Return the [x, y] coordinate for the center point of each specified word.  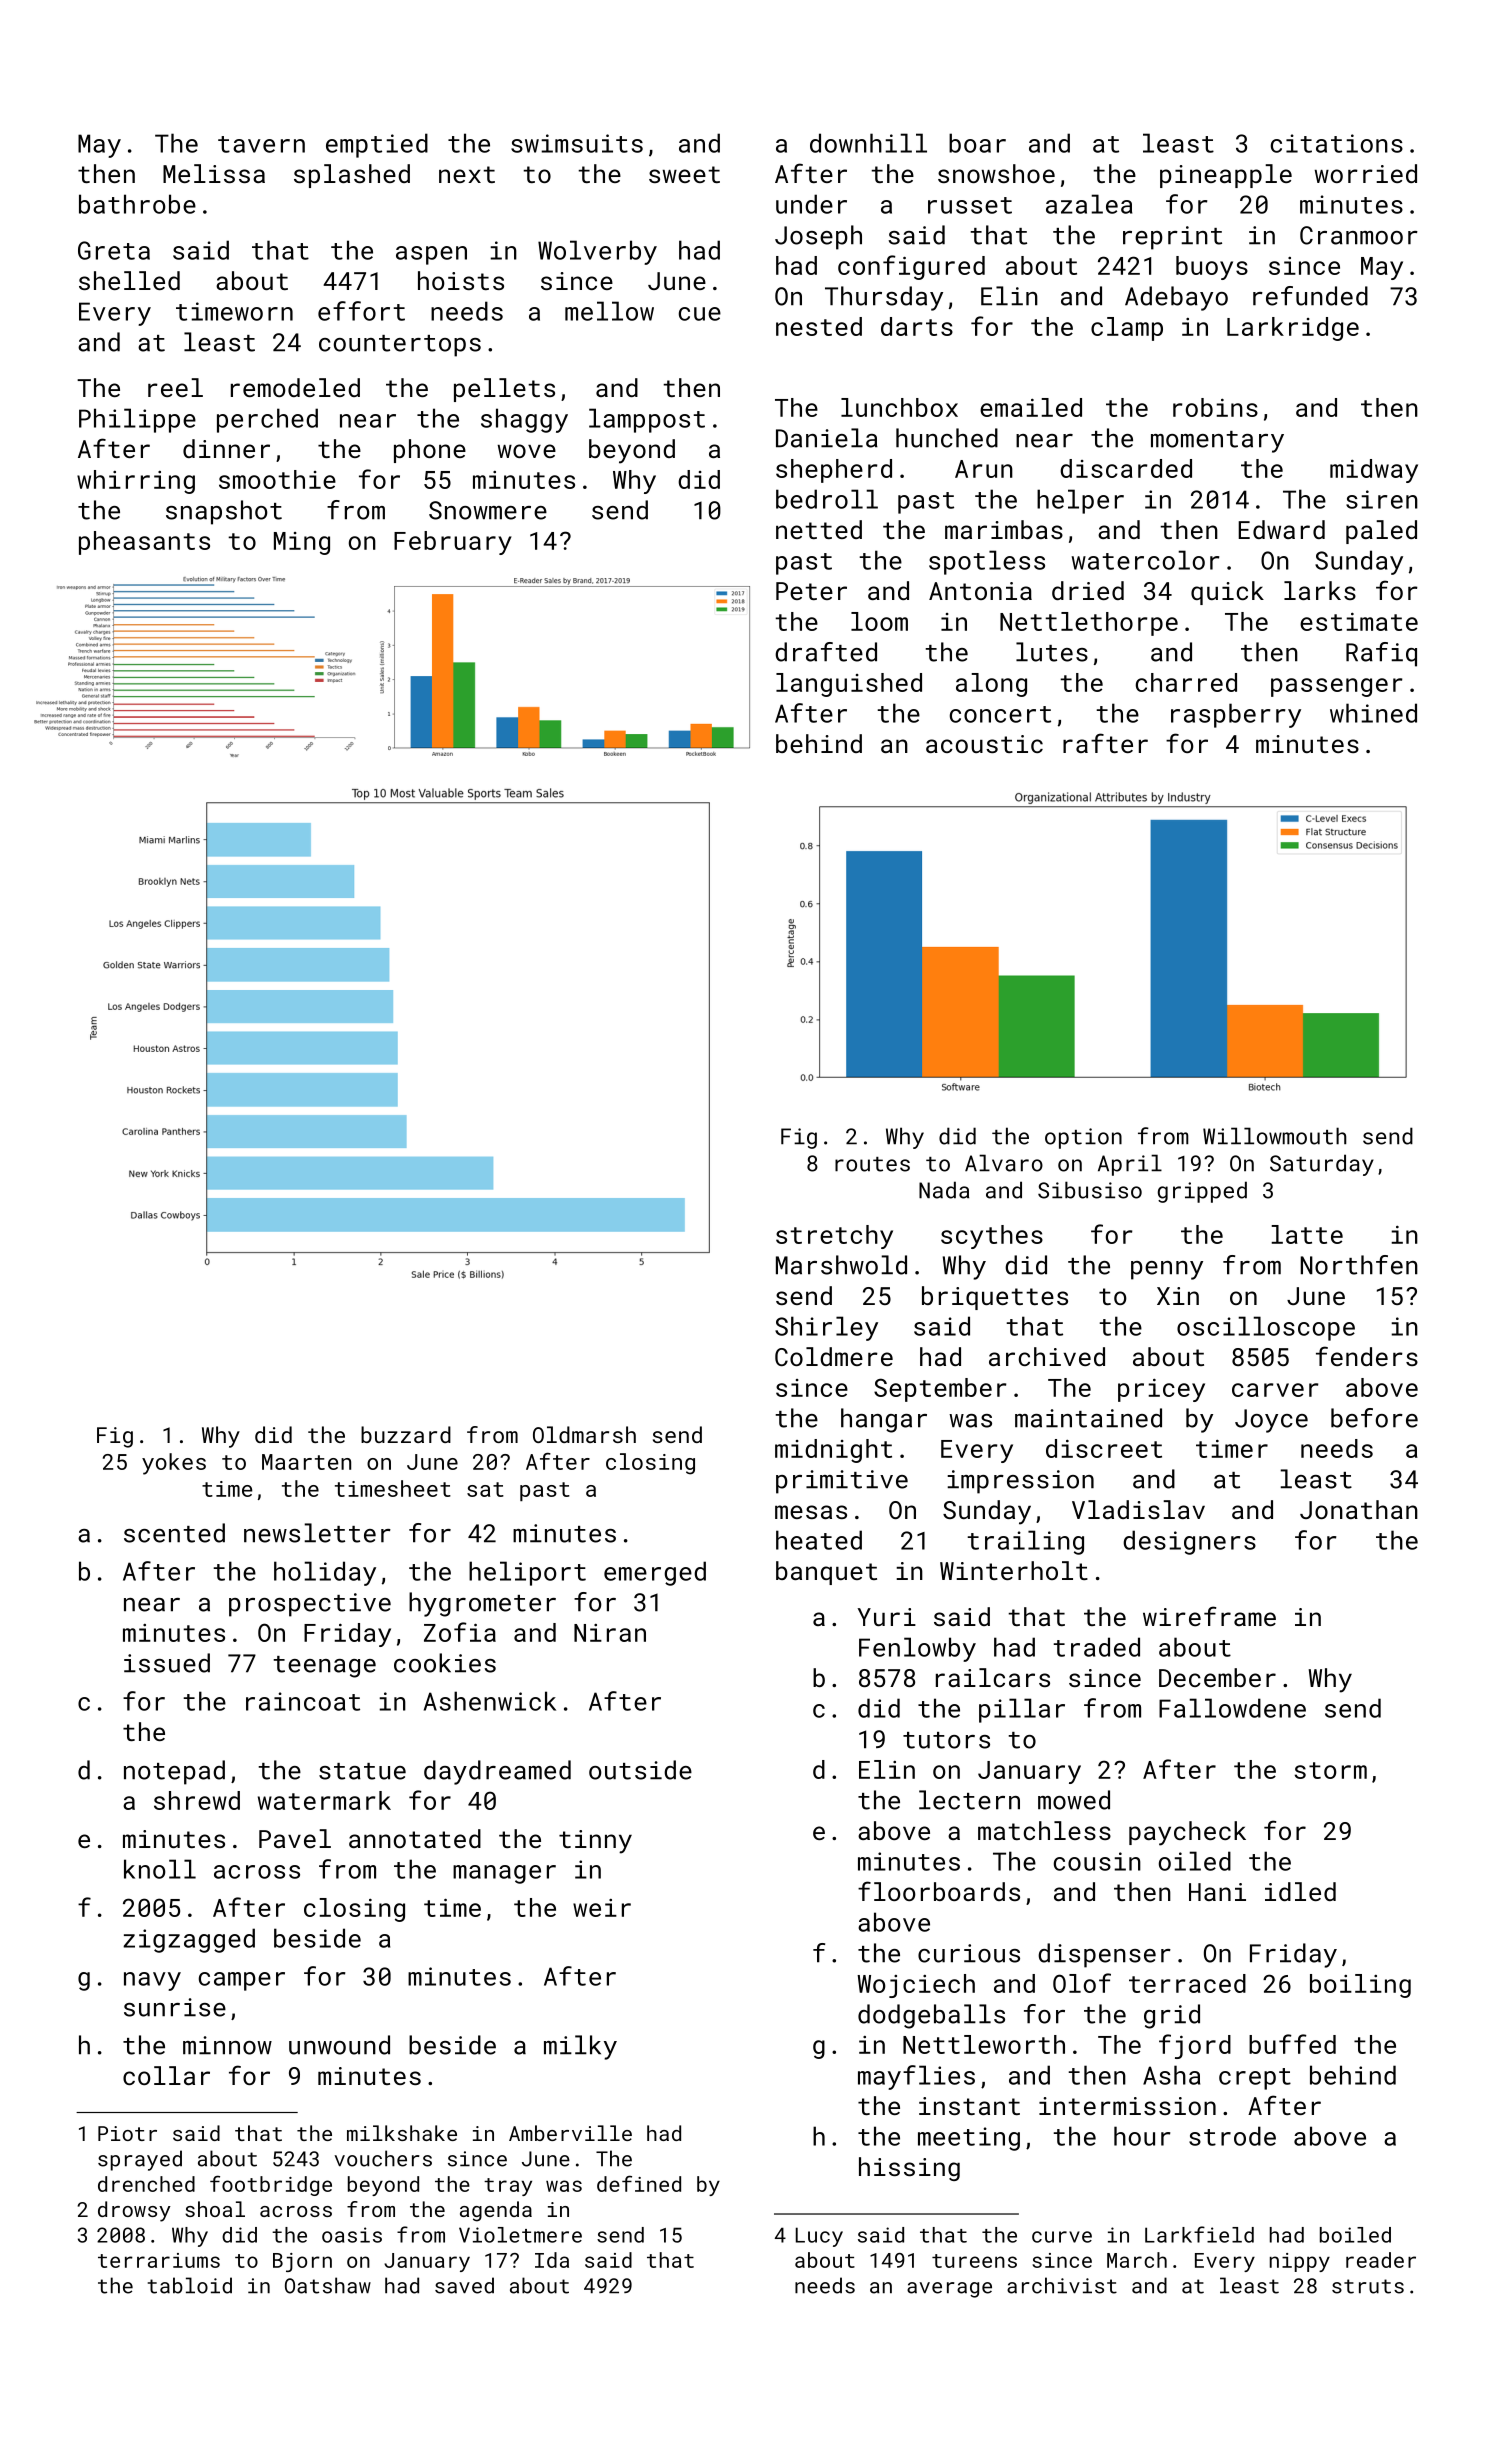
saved [464, 2285]
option [1083, 1138]
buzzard [406, 1434]
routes [872, 1164]
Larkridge [1293, 329]
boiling [1360, 1986]
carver [1275, 1390]
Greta [114, 250]
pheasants [144, 543]
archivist [1062, 2285]
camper [242, 1981]
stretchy [834, 1237]
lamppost [647, 420]
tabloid [190, 2285]
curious [969, 1953]
